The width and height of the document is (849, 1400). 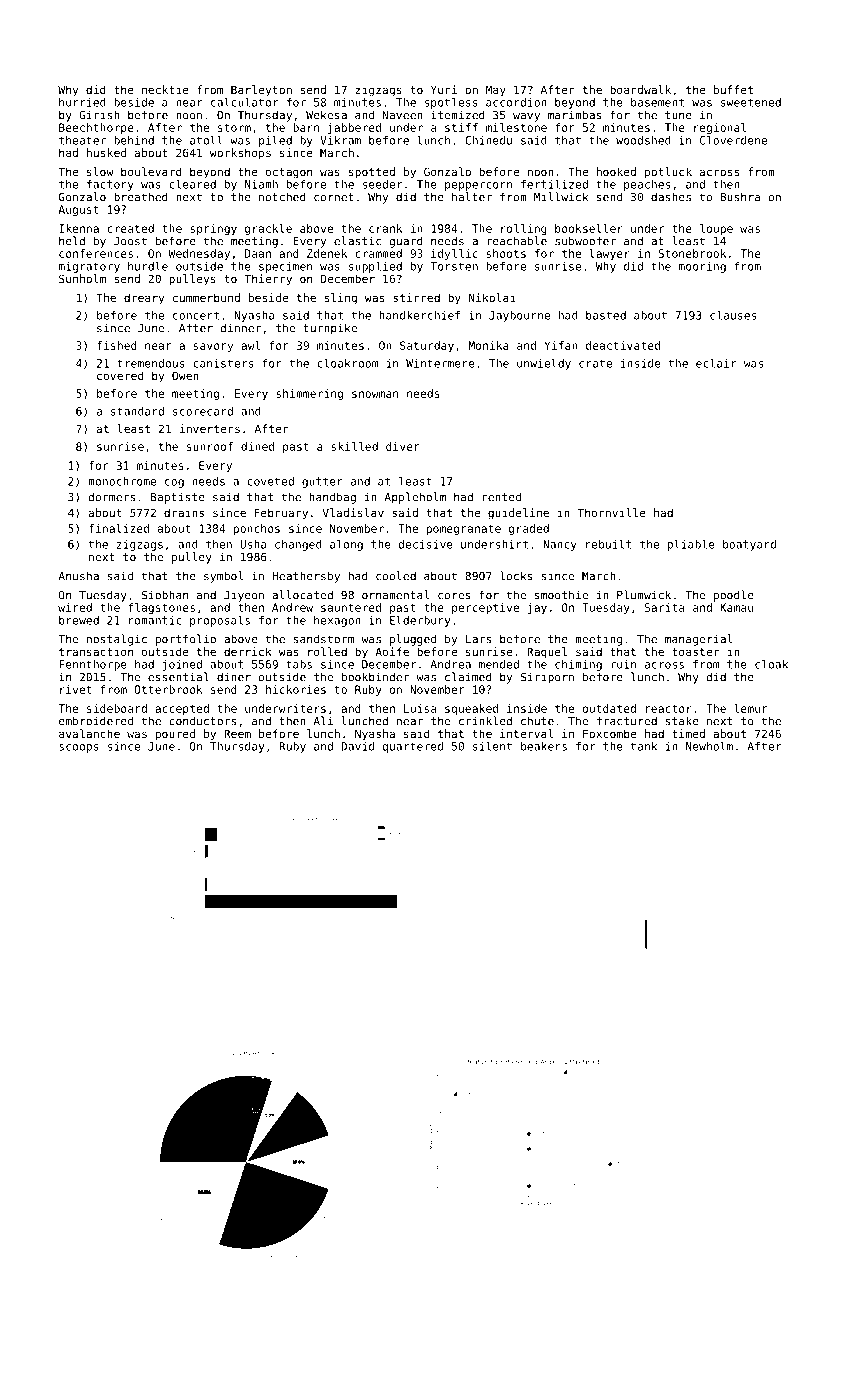 What do you see at coordinates (698, 640) in the document?
I see `managerial` at bounding box center [698, 640].
